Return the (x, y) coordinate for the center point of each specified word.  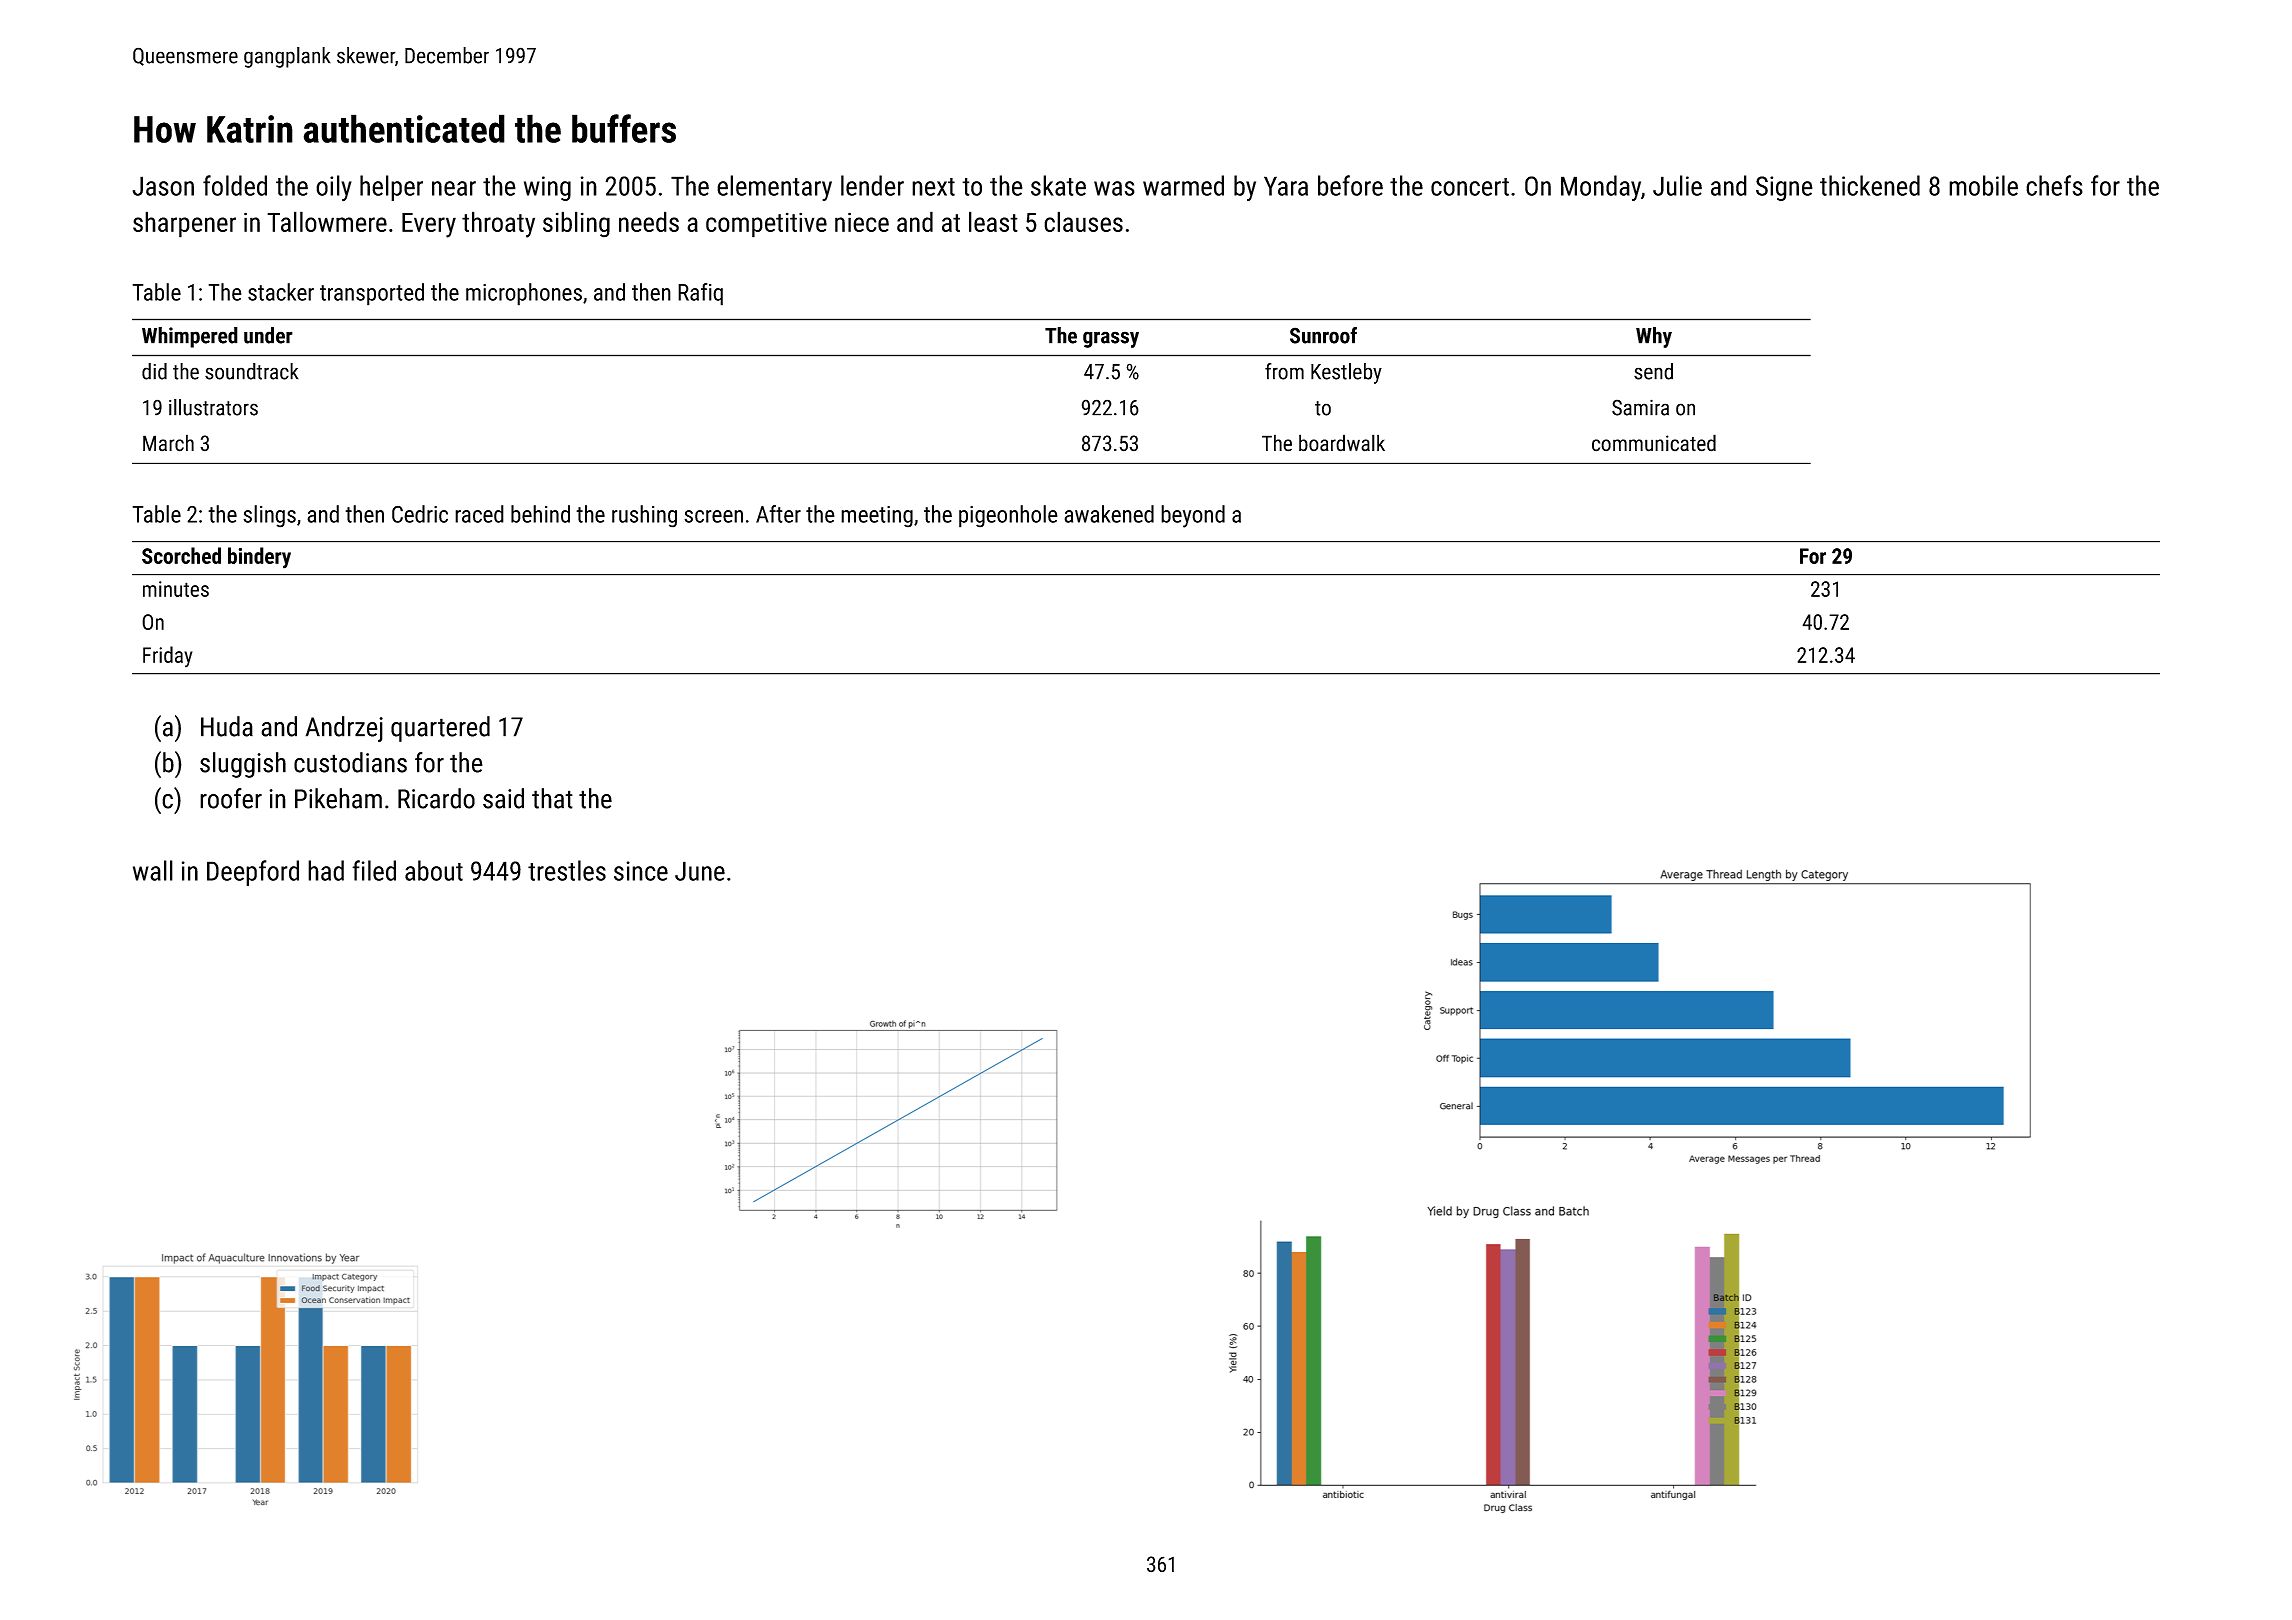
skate (1058, 185)
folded (235, 185)
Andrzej (344, 729)
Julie (1677, 185)
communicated (1654, 443)
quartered (440, 729)
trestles (567, 870)
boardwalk (1342, 443)
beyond (1193, 516)
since (641, 871)
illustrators (213, 407)
